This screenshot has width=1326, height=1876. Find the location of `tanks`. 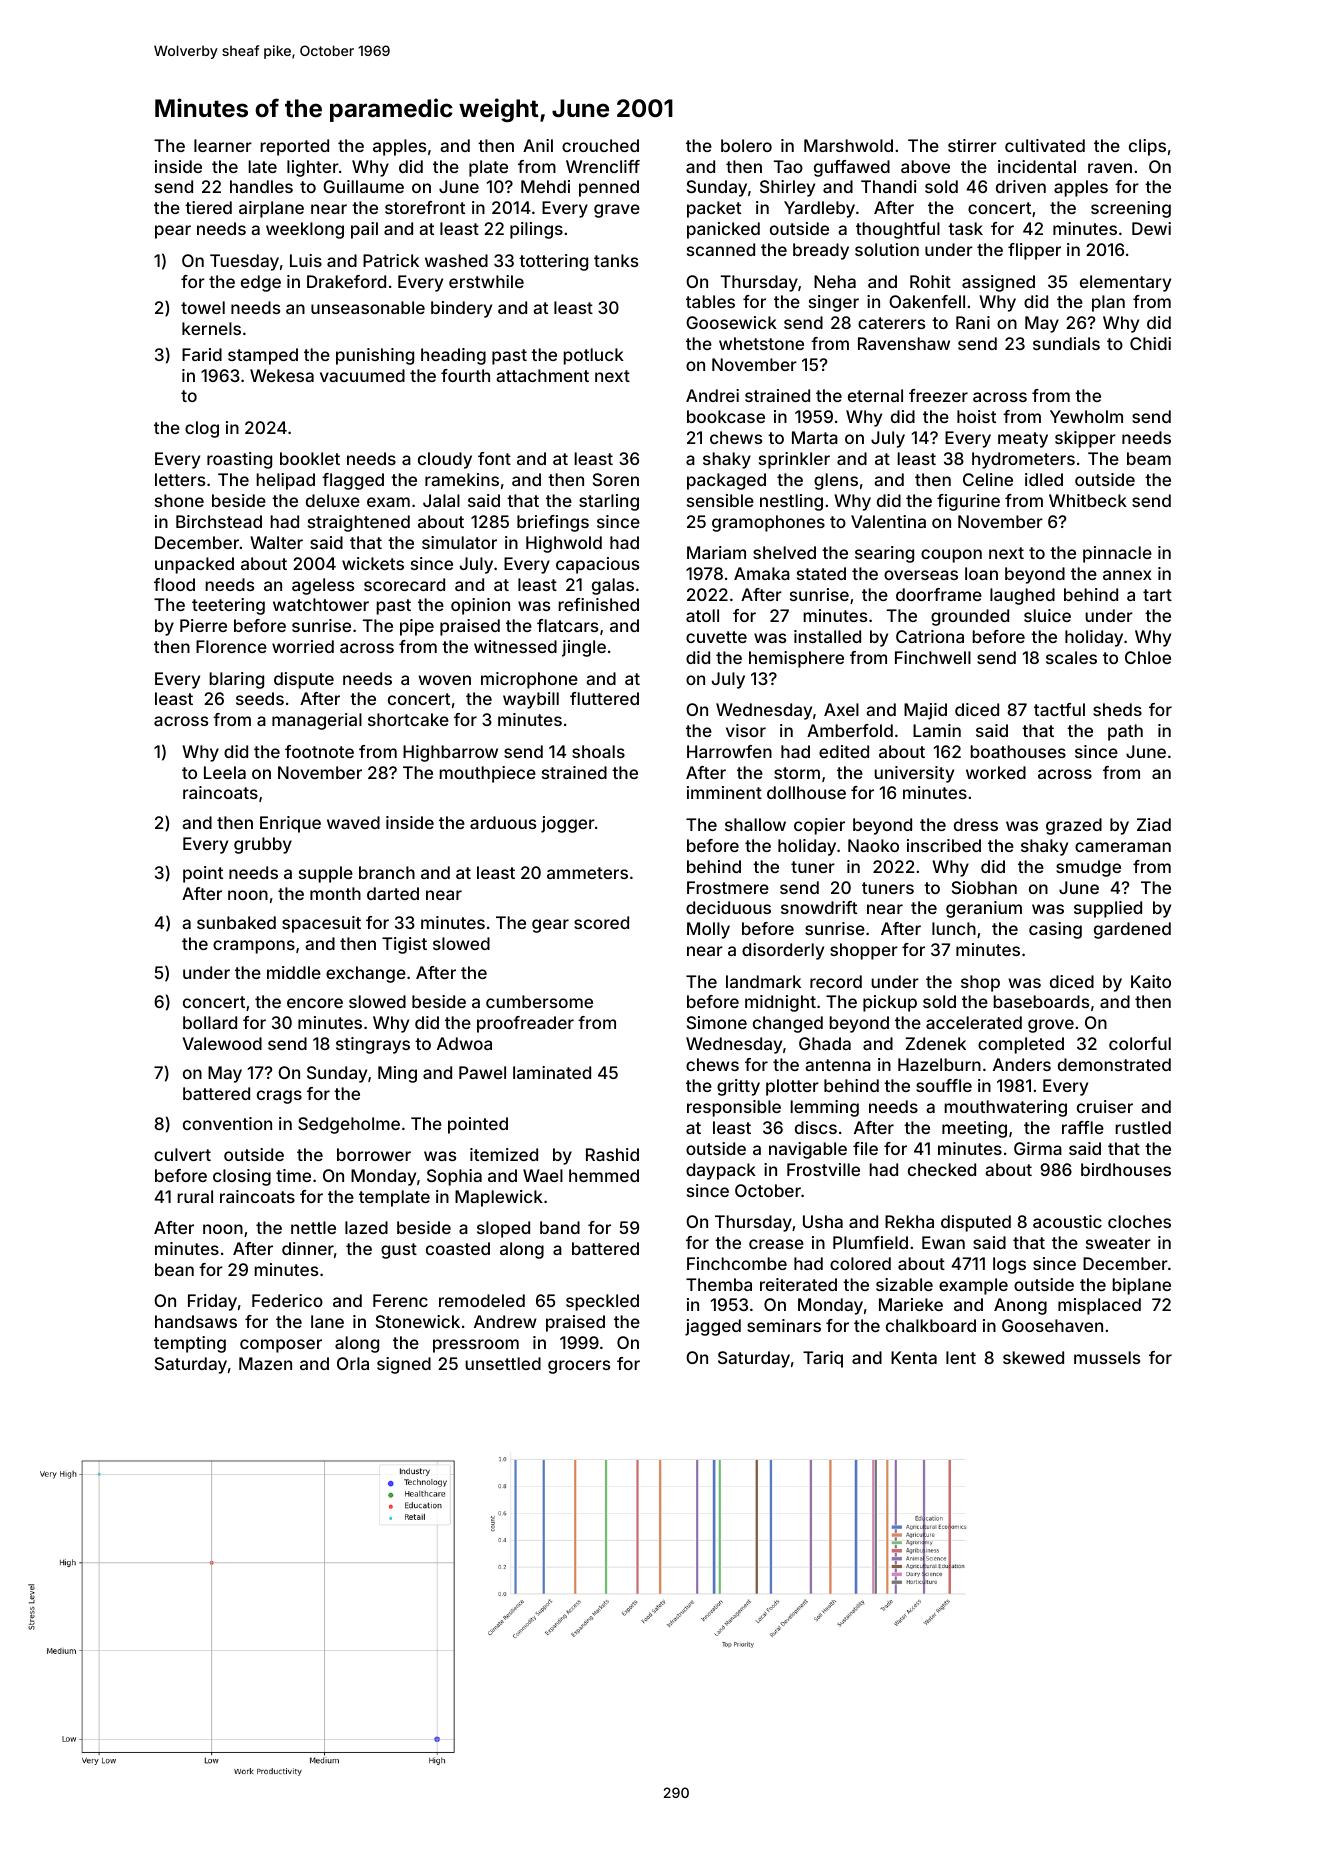

tanks is located at coordinates (616, 260).
